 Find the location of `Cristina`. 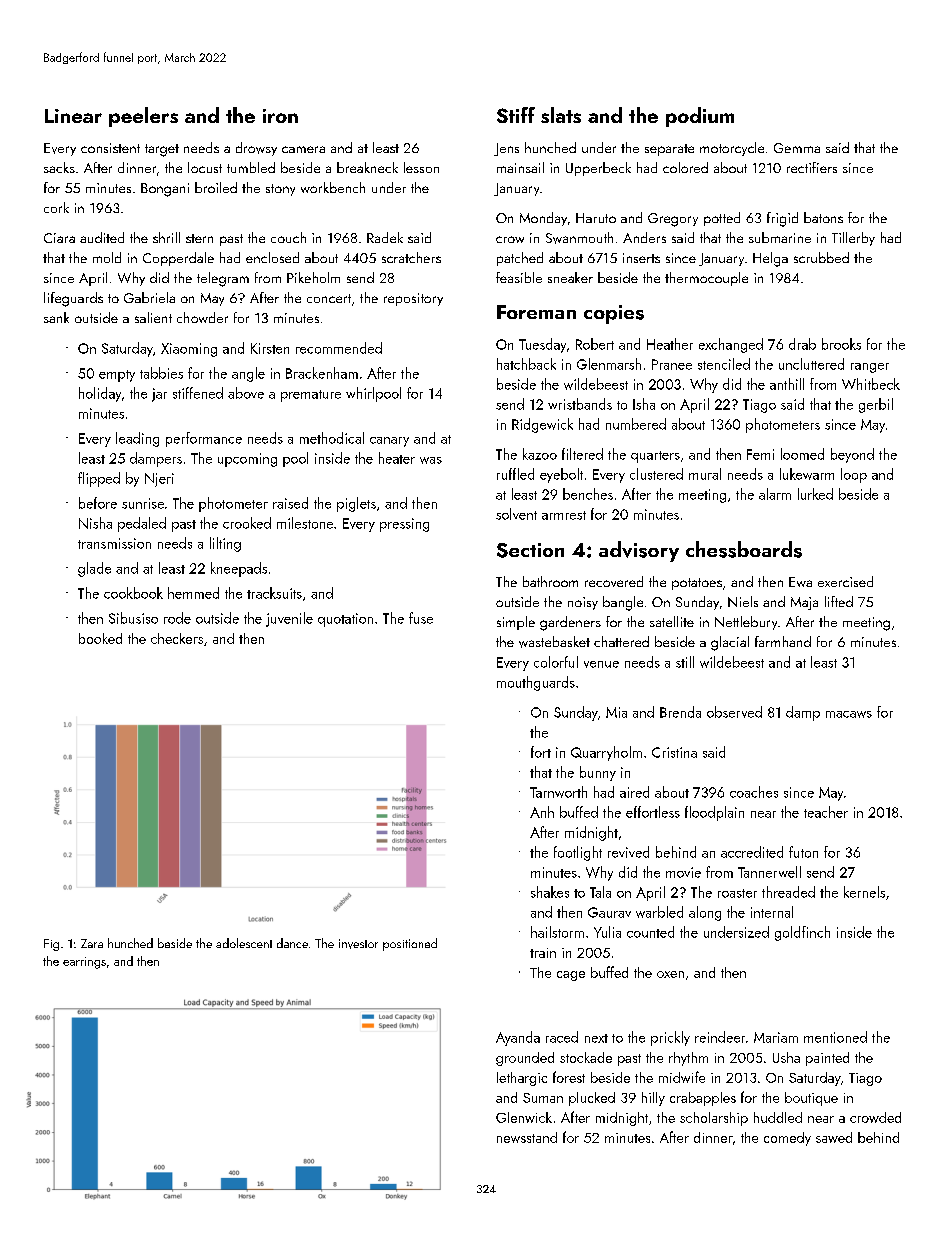

Cristina is located at coordinates (674, 752).
